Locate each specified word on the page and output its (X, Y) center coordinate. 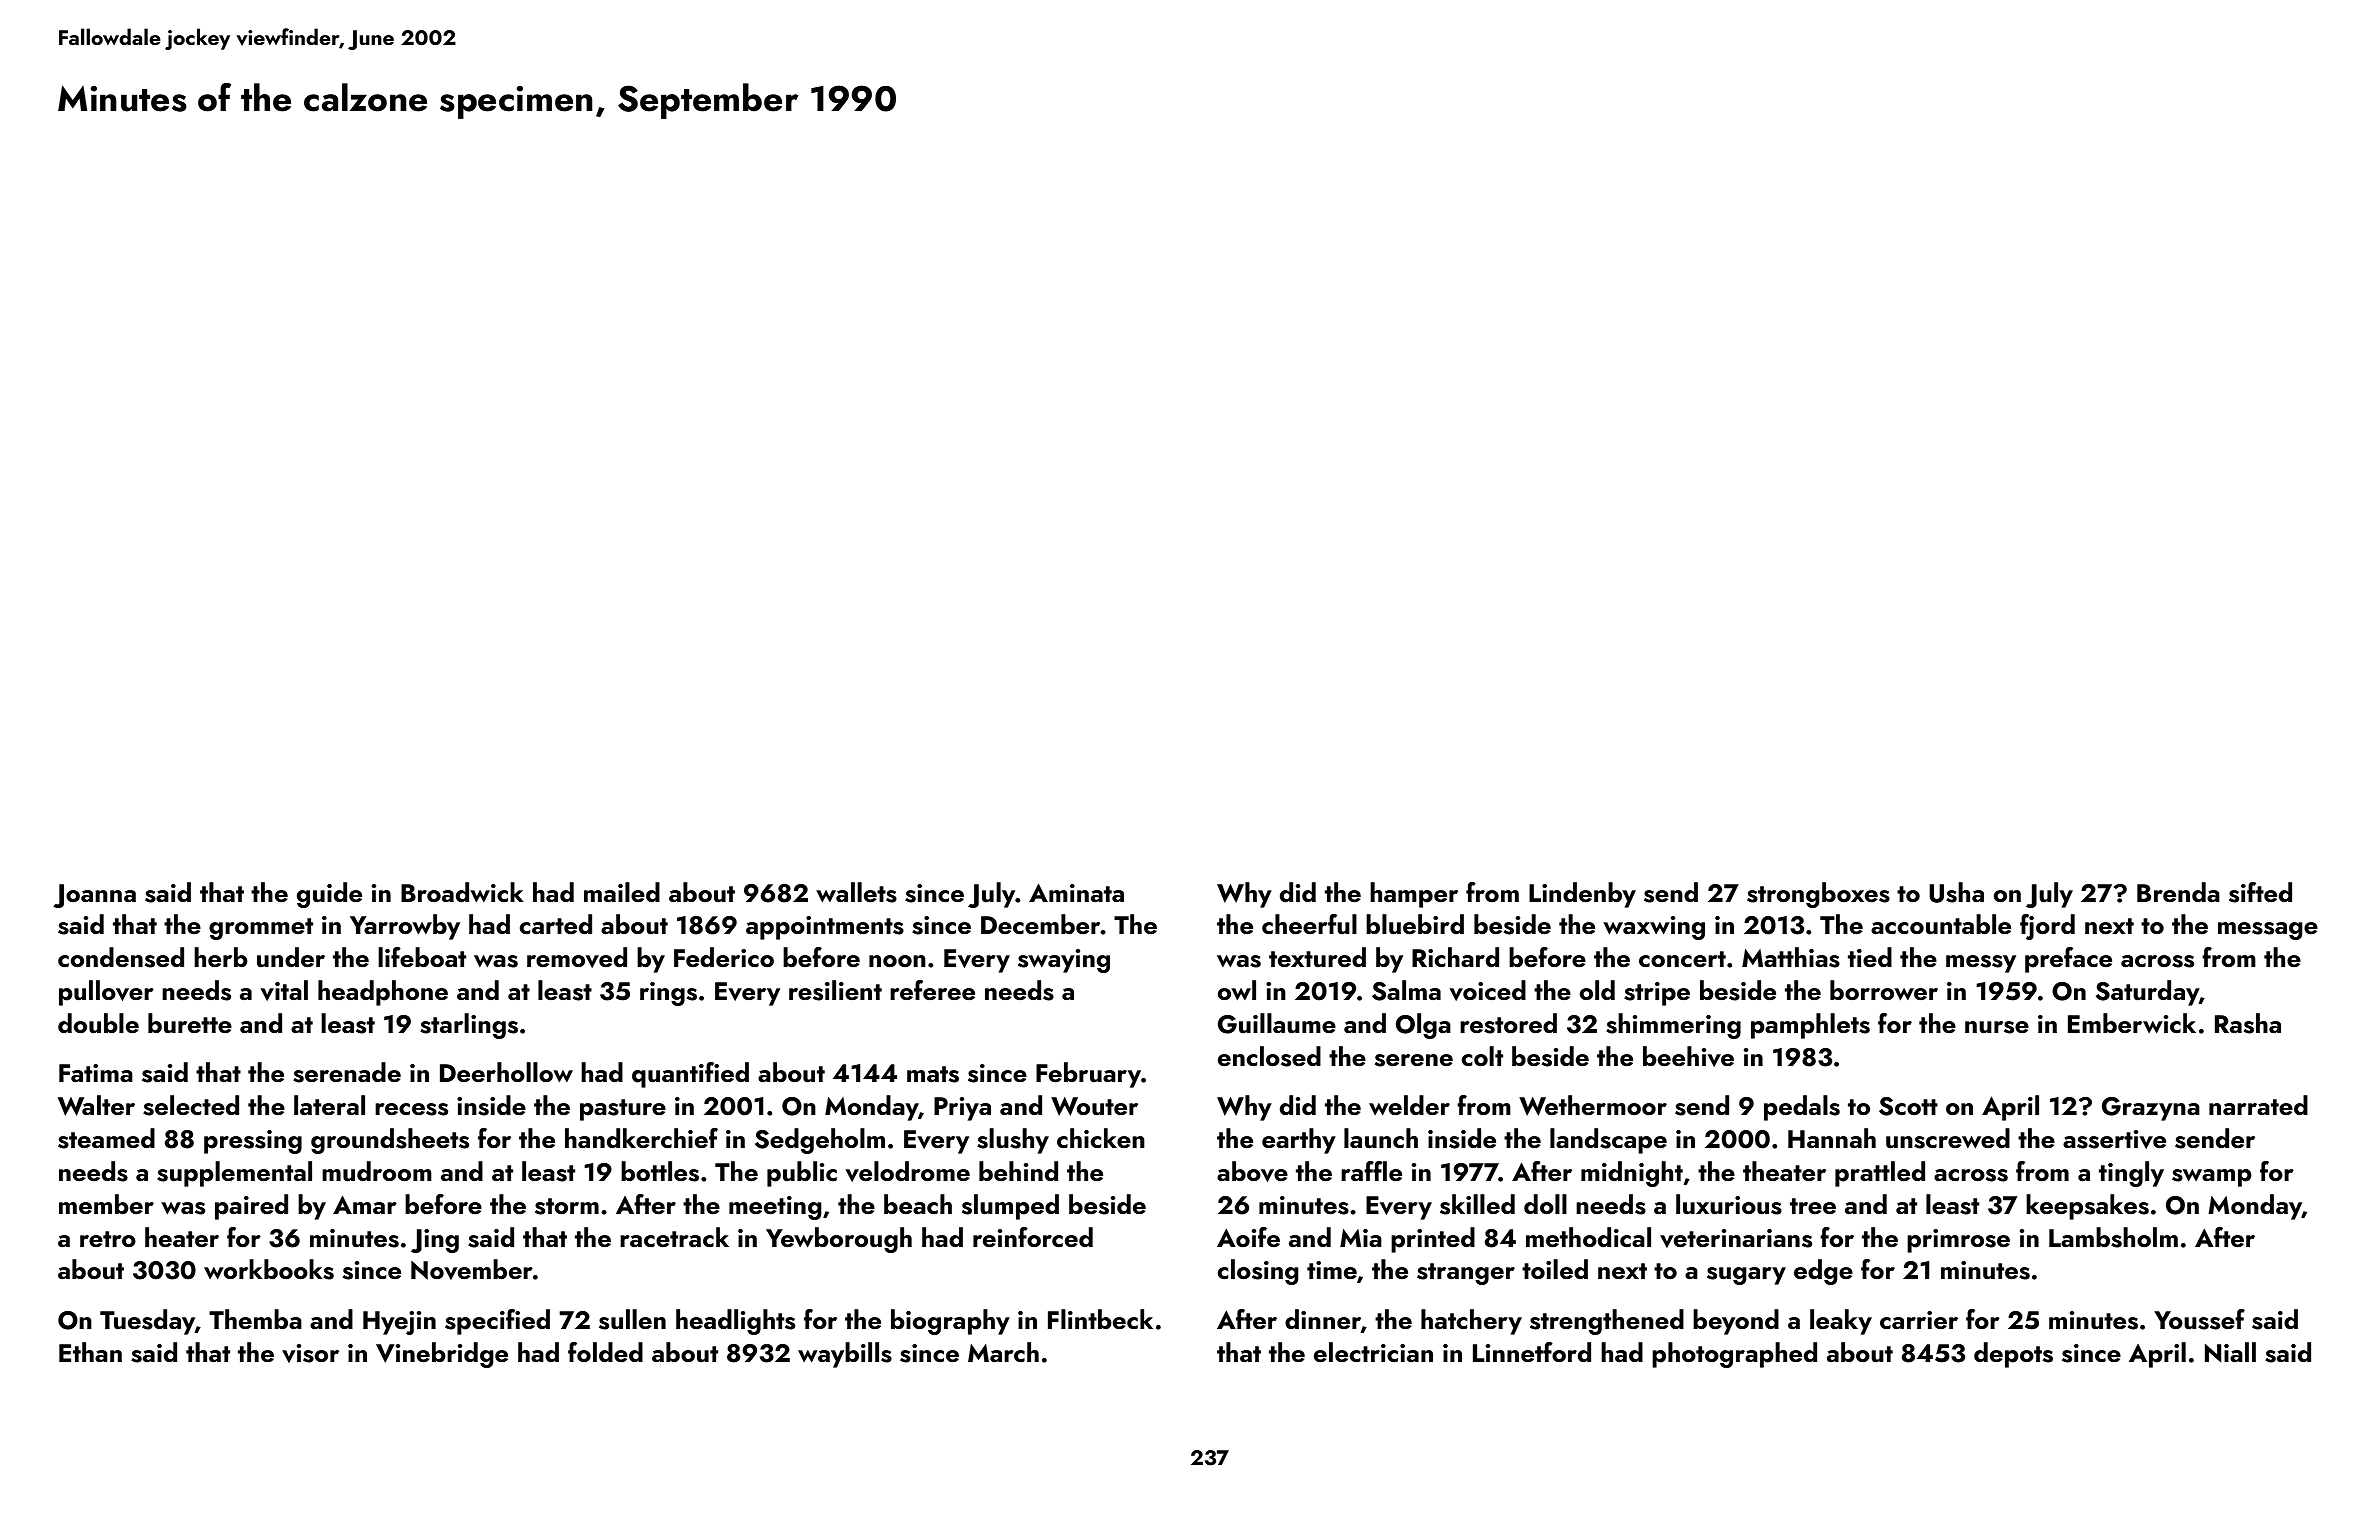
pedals (1802, 1108)
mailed (622, 892)
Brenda (2178, 892)
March (1003, 1352)
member (106, 1204)
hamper (1414, 895)
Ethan (90, 1352)
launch (1381, 1138)
